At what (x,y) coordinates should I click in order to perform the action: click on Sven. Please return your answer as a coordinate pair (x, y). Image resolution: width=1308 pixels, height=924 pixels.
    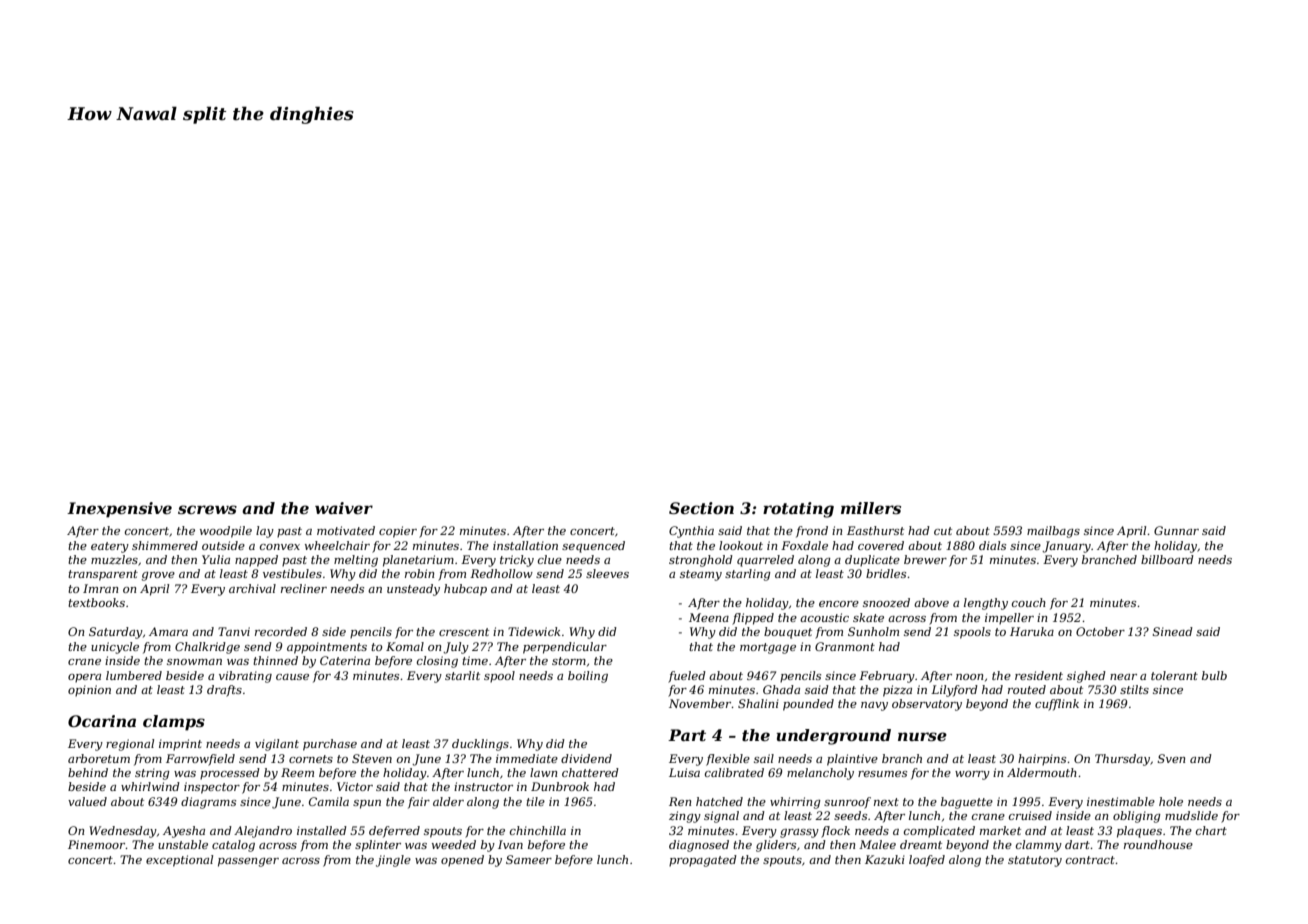
    Looking at the image, I should click on (1171, 758).
